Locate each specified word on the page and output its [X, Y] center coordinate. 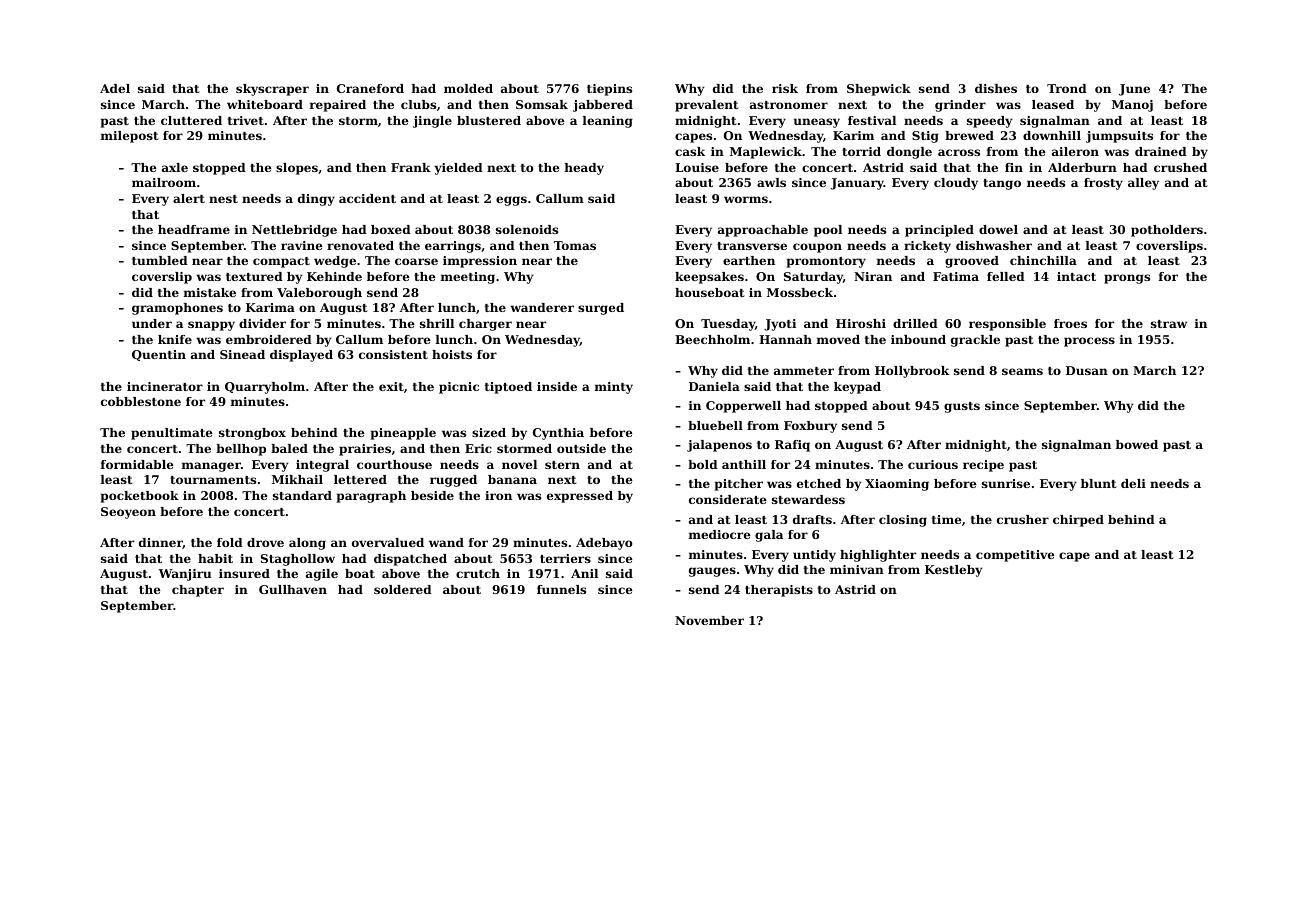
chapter [198, 591]
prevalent [706, 106]
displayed [301, 356]
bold [703, 464]
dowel [998, 229]
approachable [763, 231]
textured [254, 276]
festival [872, 120]
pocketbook [140, 497]
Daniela [714, 386]
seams [1022, 371]
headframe [194, 229]
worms [746, 199]
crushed [1180, 167]
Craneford [370, 88]
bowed [1137, 444]
